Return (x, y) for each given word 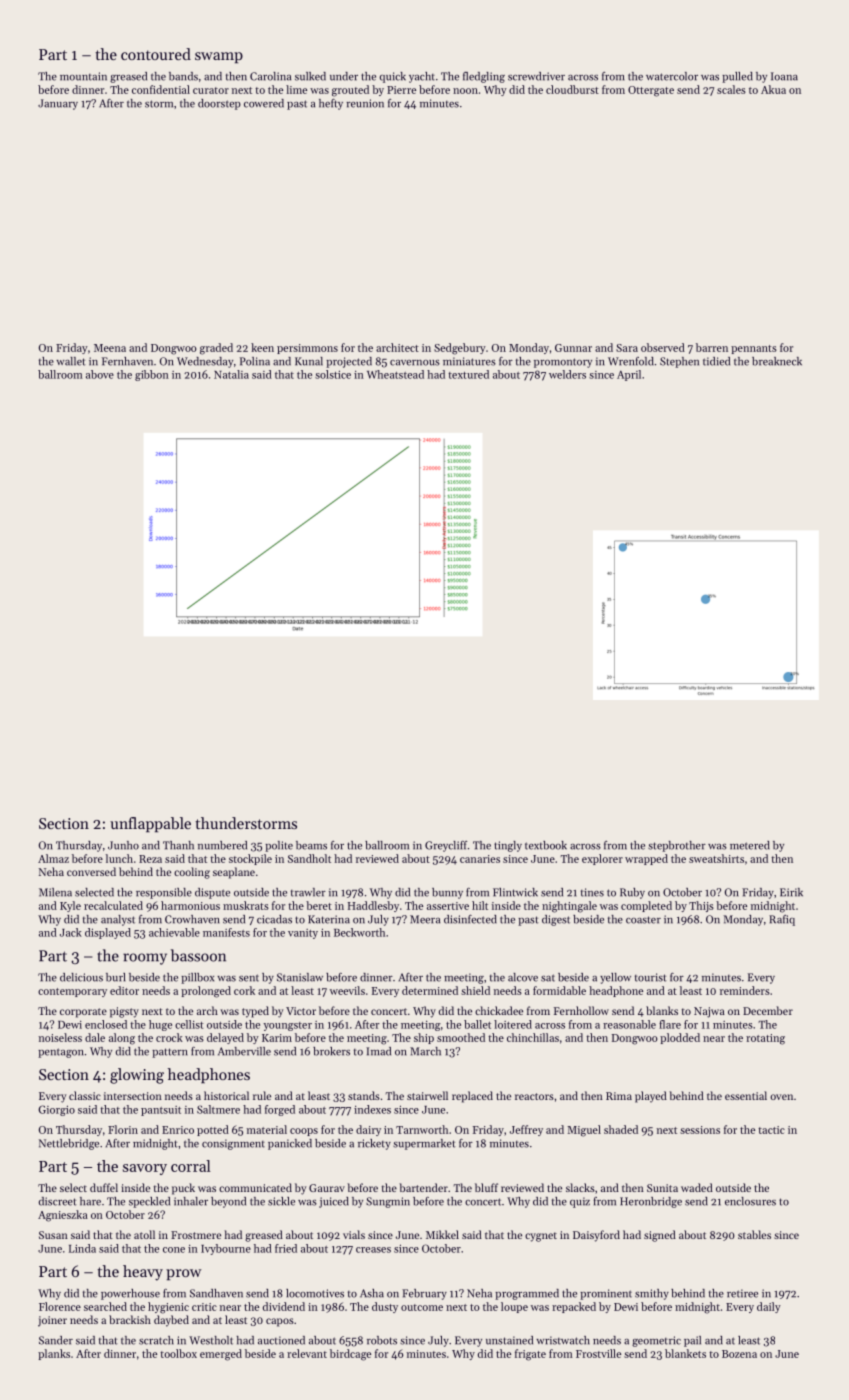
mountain (83, 76)
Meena (110, 348)
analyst (118, 920)
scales (731, 89)
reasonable (629, 1024)
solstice (333, 374)
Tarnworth (422, 1129)
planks (54, 1354)
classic (85, 1095)
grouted (350, 91)
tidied (716, 361)
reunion (365, 103)
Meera (425, 919)
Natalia (231, 374)
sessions (700, 1130)
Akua (773, 89)
